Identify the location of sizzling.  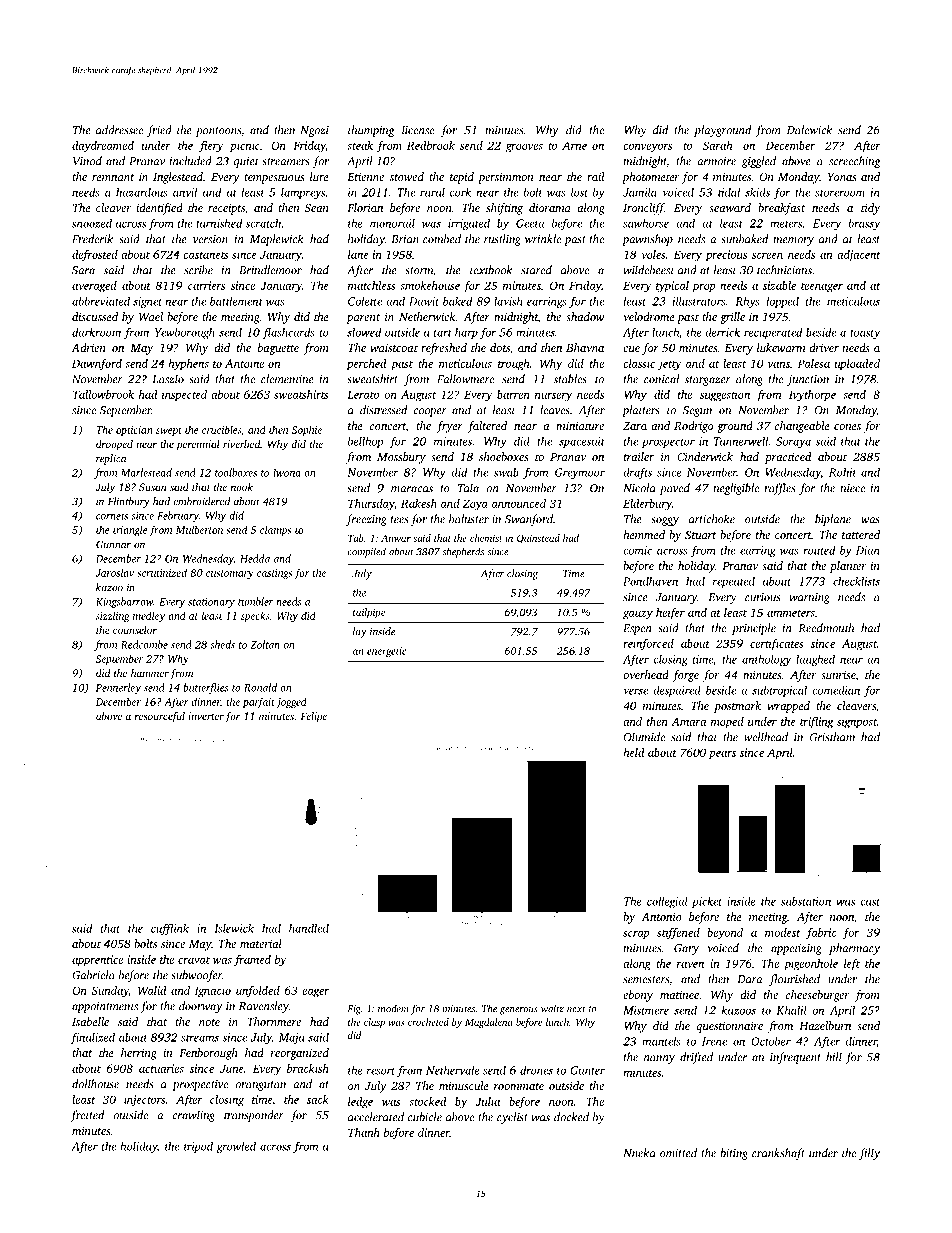
(113, 616).
